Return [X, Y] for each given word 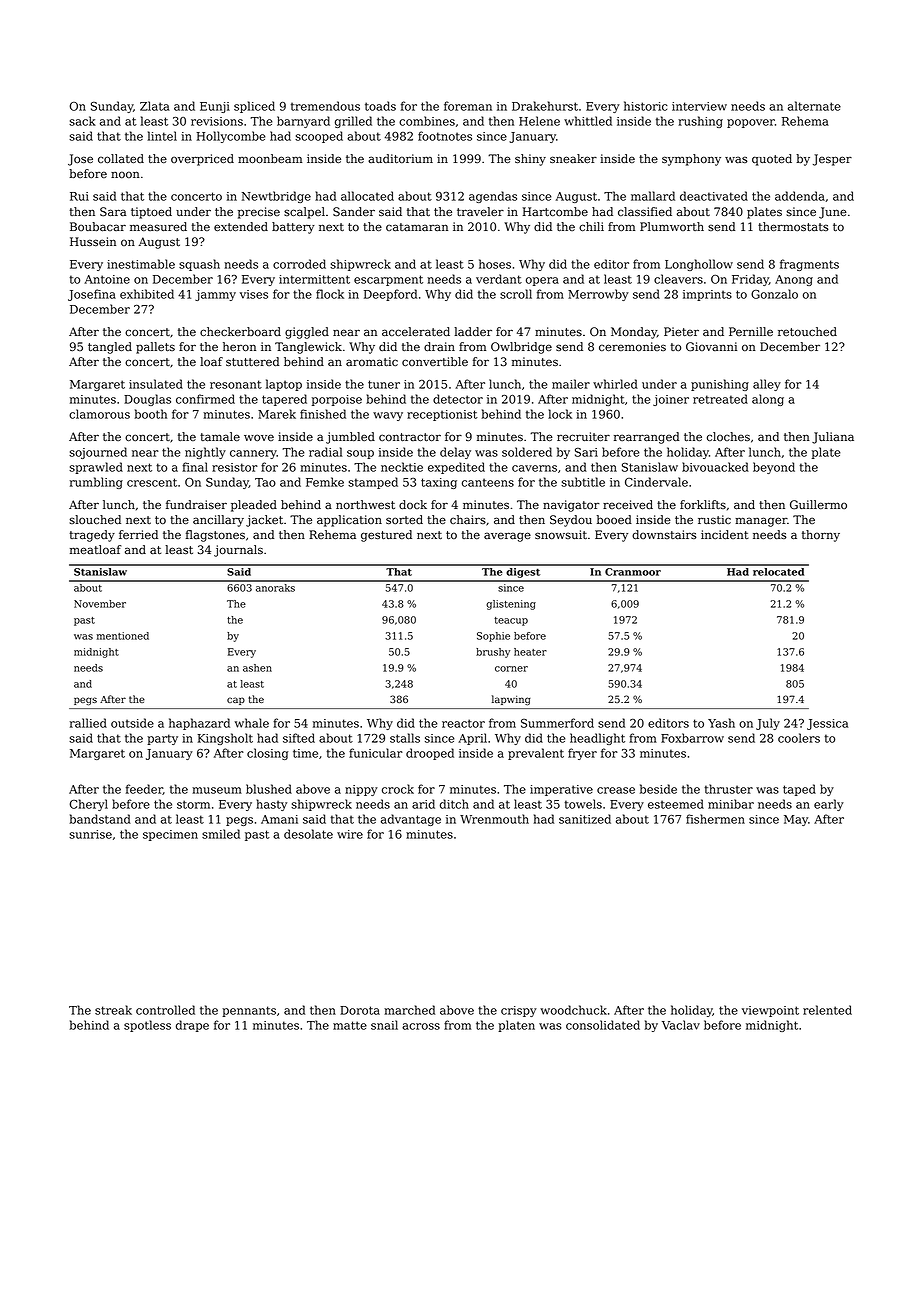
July [768, 724]
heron [239, 347]
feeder [144, 789]
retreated [720, 399]
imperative [561, 790]
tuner [384, 384]
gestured [386, 536]
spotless [147, 1026]
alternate [814, 106]
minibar [731, 804]
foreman [468, 106]
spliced [254, 107]
